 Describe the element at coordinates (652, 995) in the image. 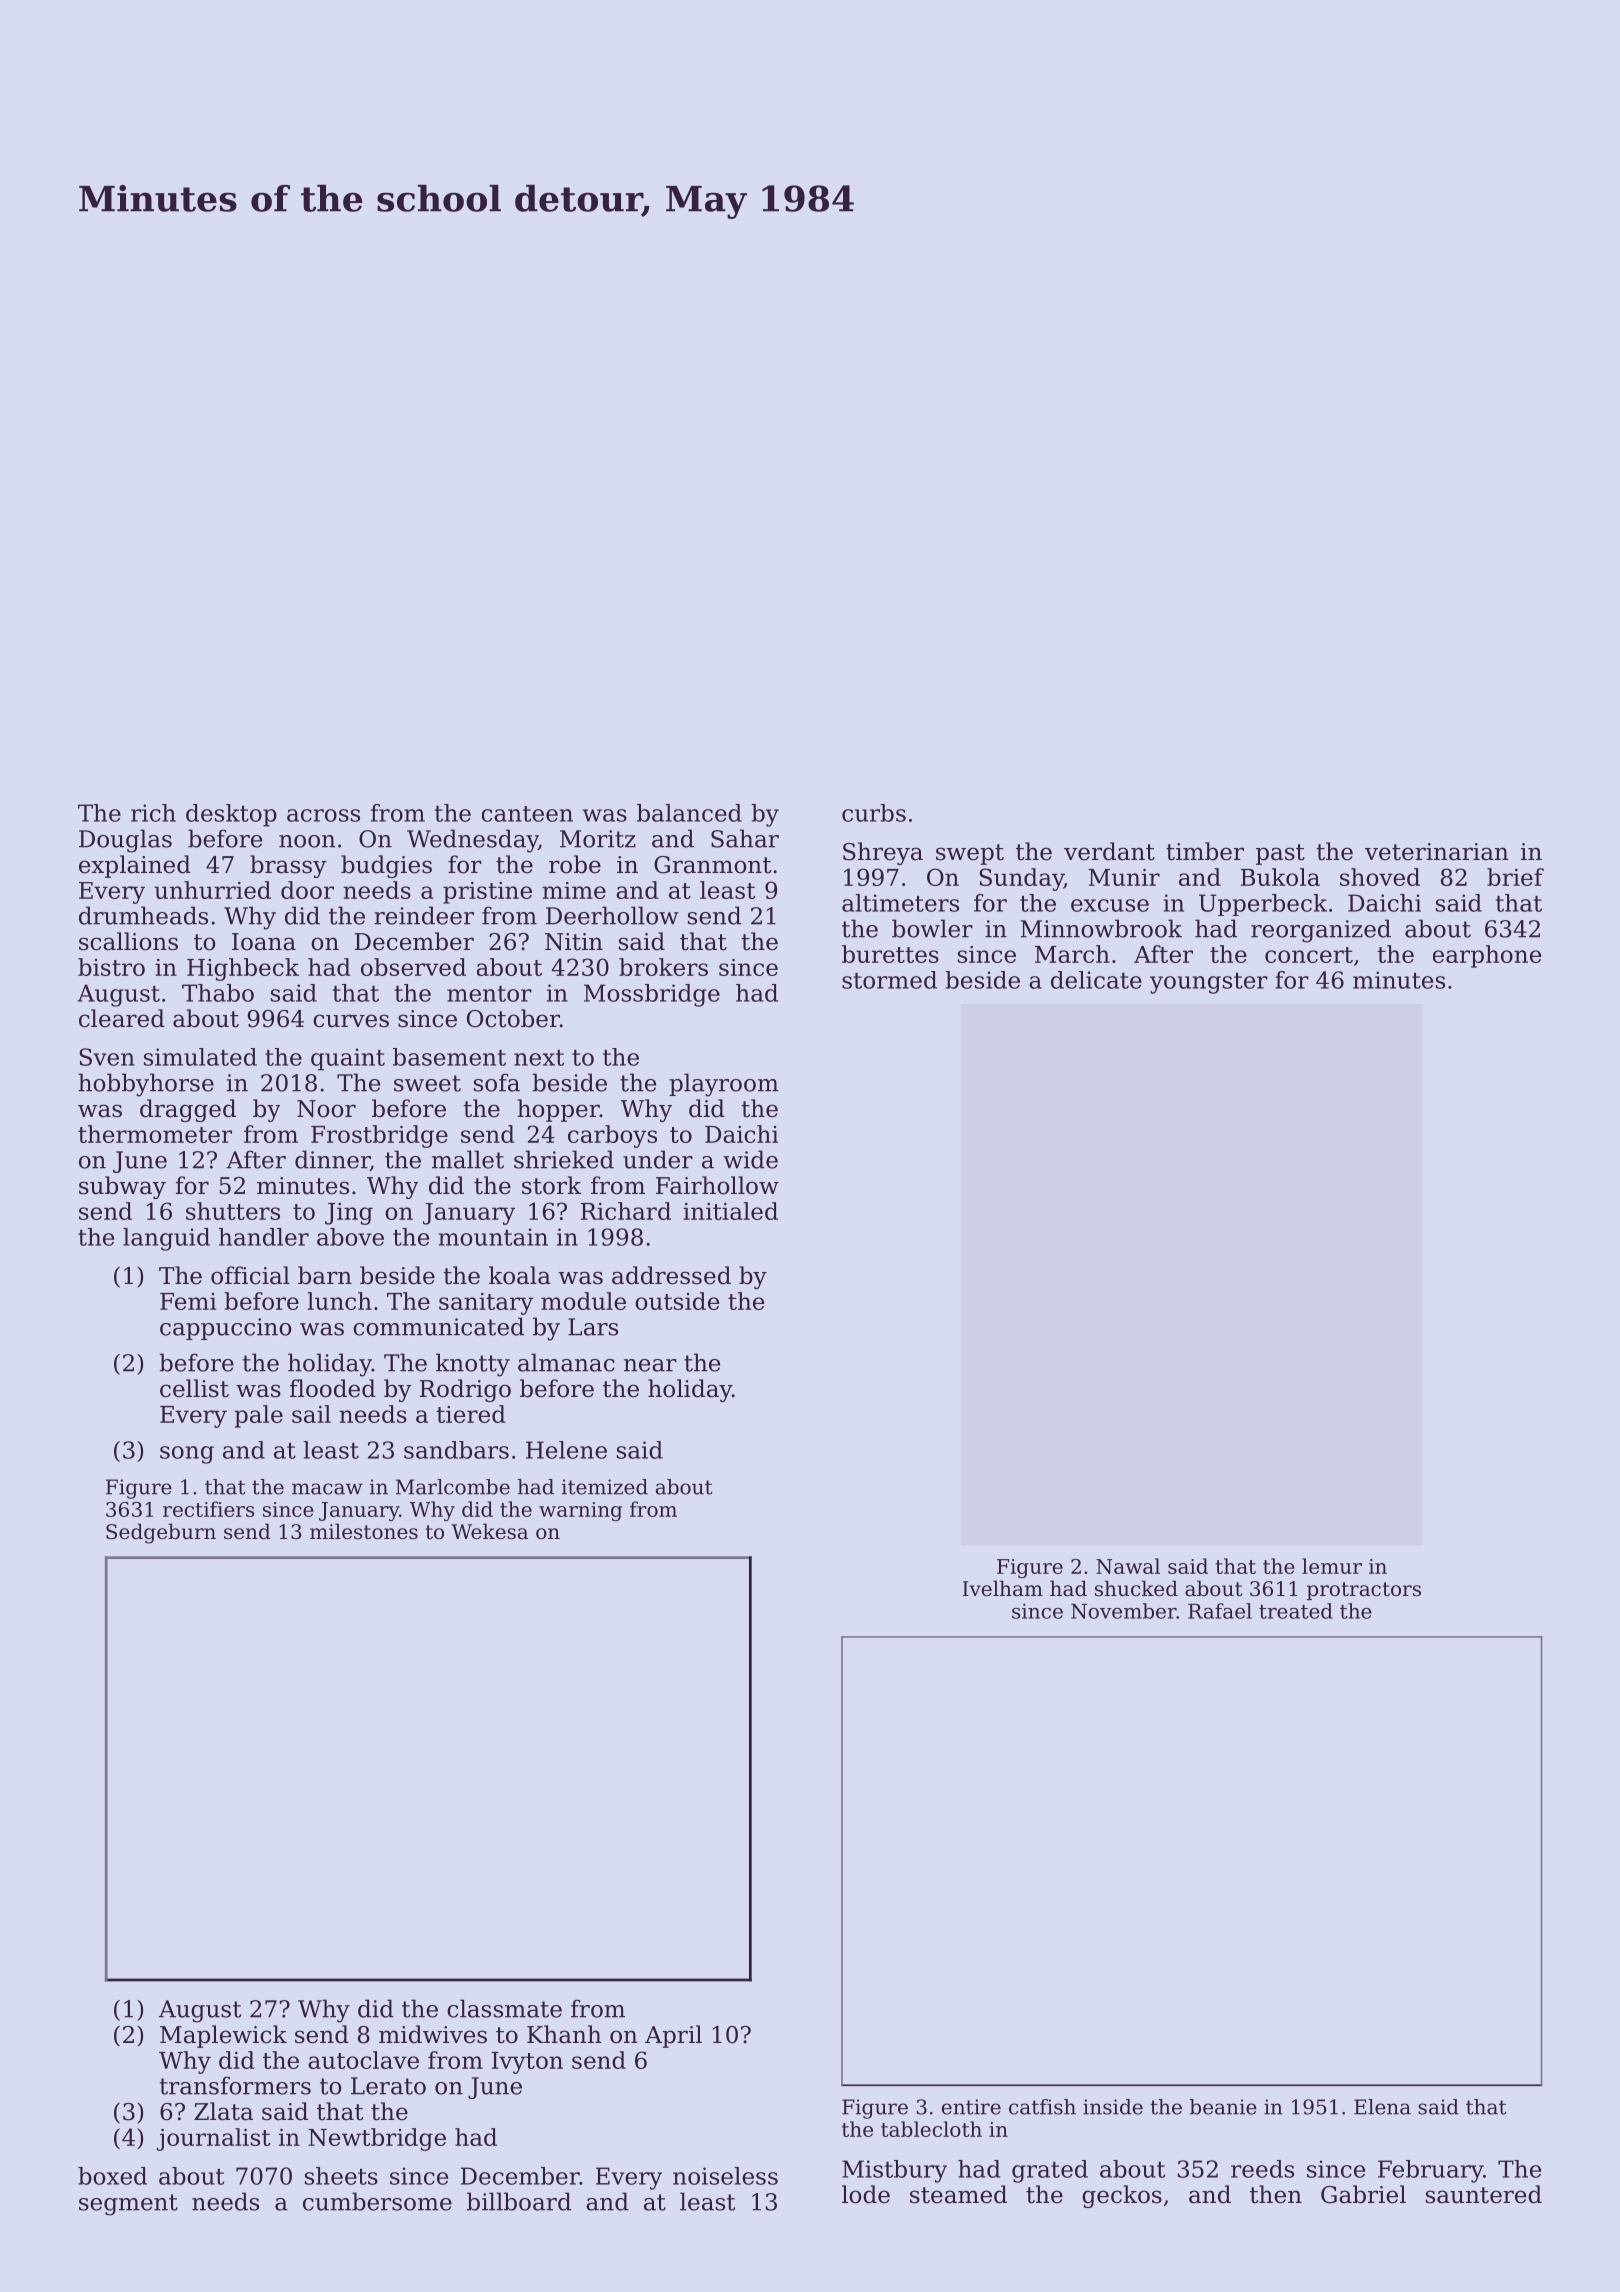

I see `Mossbridge` at that location.
